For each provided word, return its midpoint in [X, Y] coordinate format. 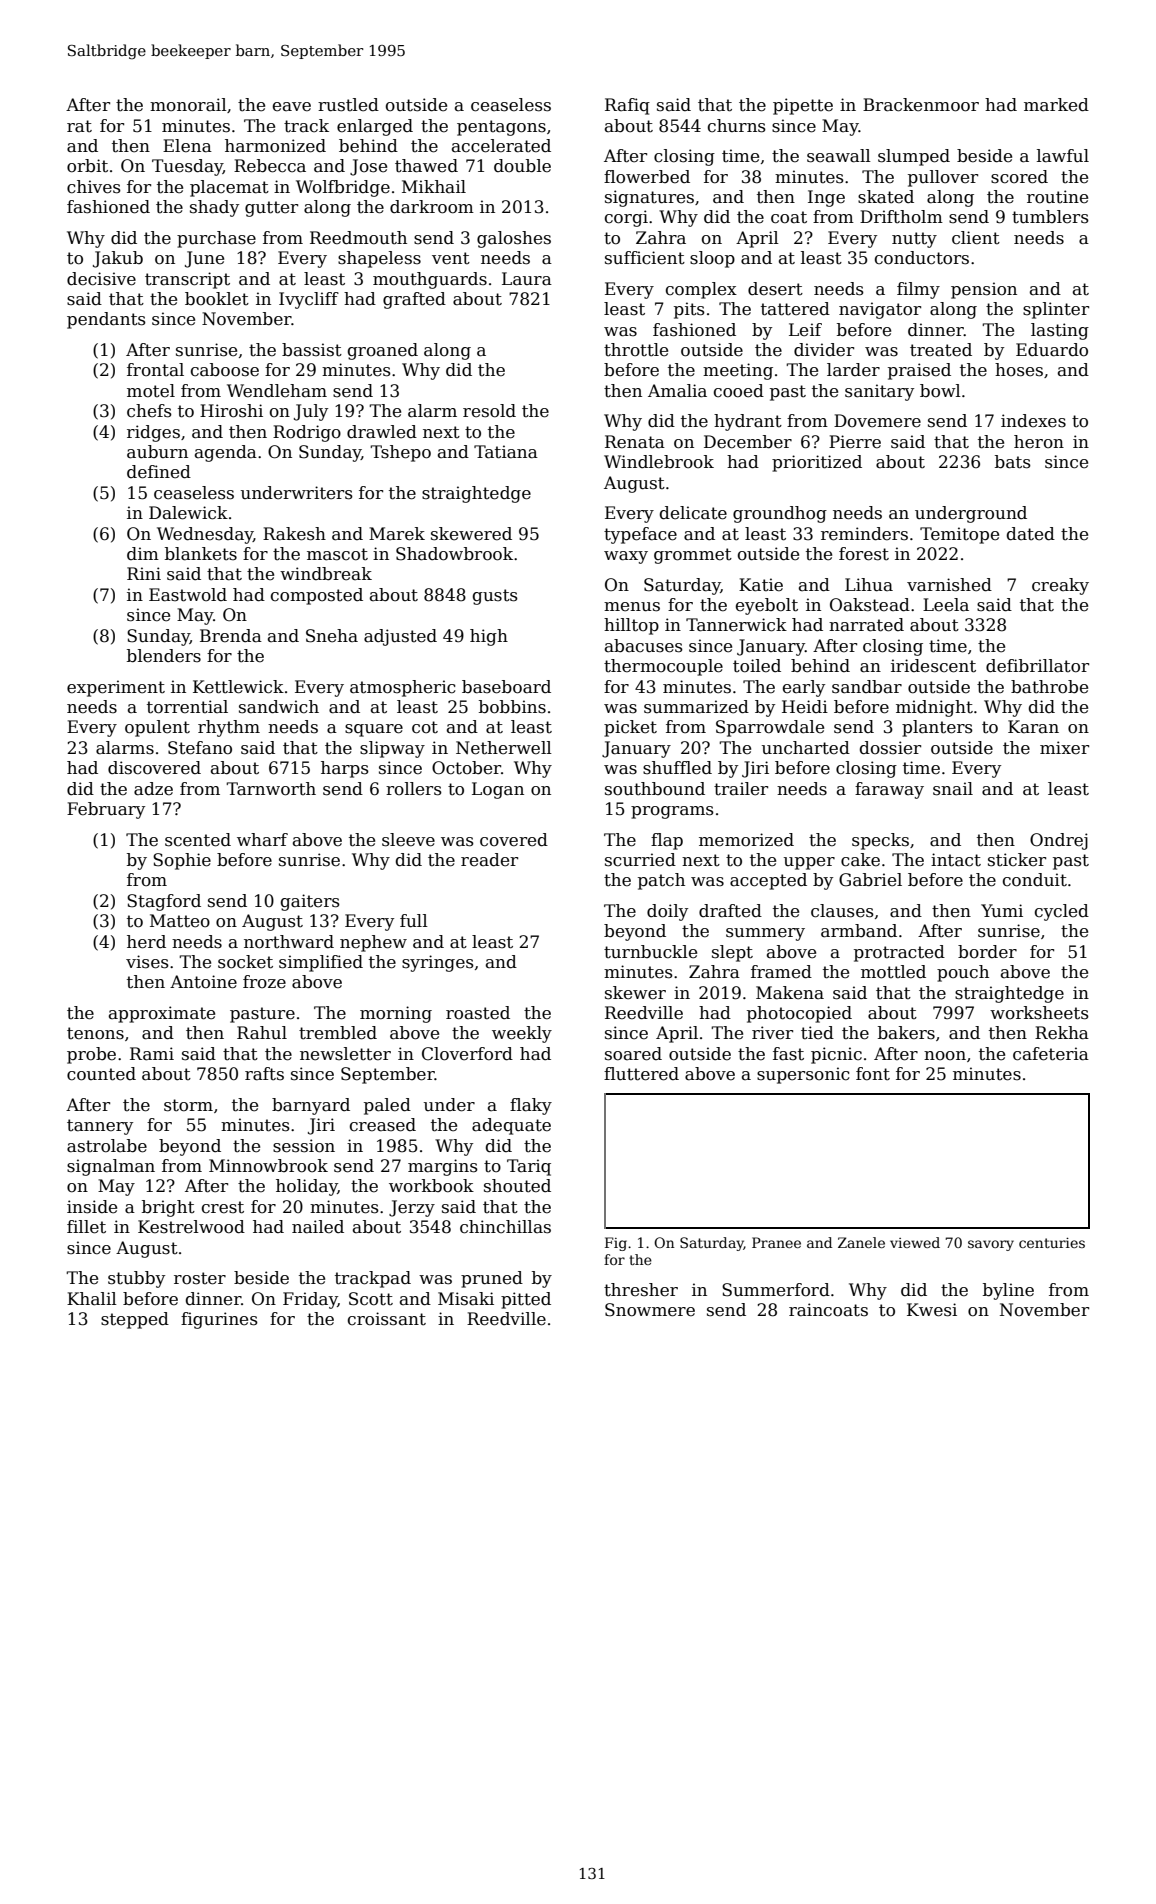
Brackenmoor [921, 105]
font [873, 1074]
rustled [348, 105]
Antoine [203, 982]
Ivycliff [309, 300]
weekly [522, 1034]
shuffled [677, 768]
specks [880, 841]
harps [345, 769]
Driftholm [901, 217]
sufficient [645, 258]
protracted [899, 953]
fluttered [641, 1074]
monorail [188, 105]
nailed [318, 1227]
